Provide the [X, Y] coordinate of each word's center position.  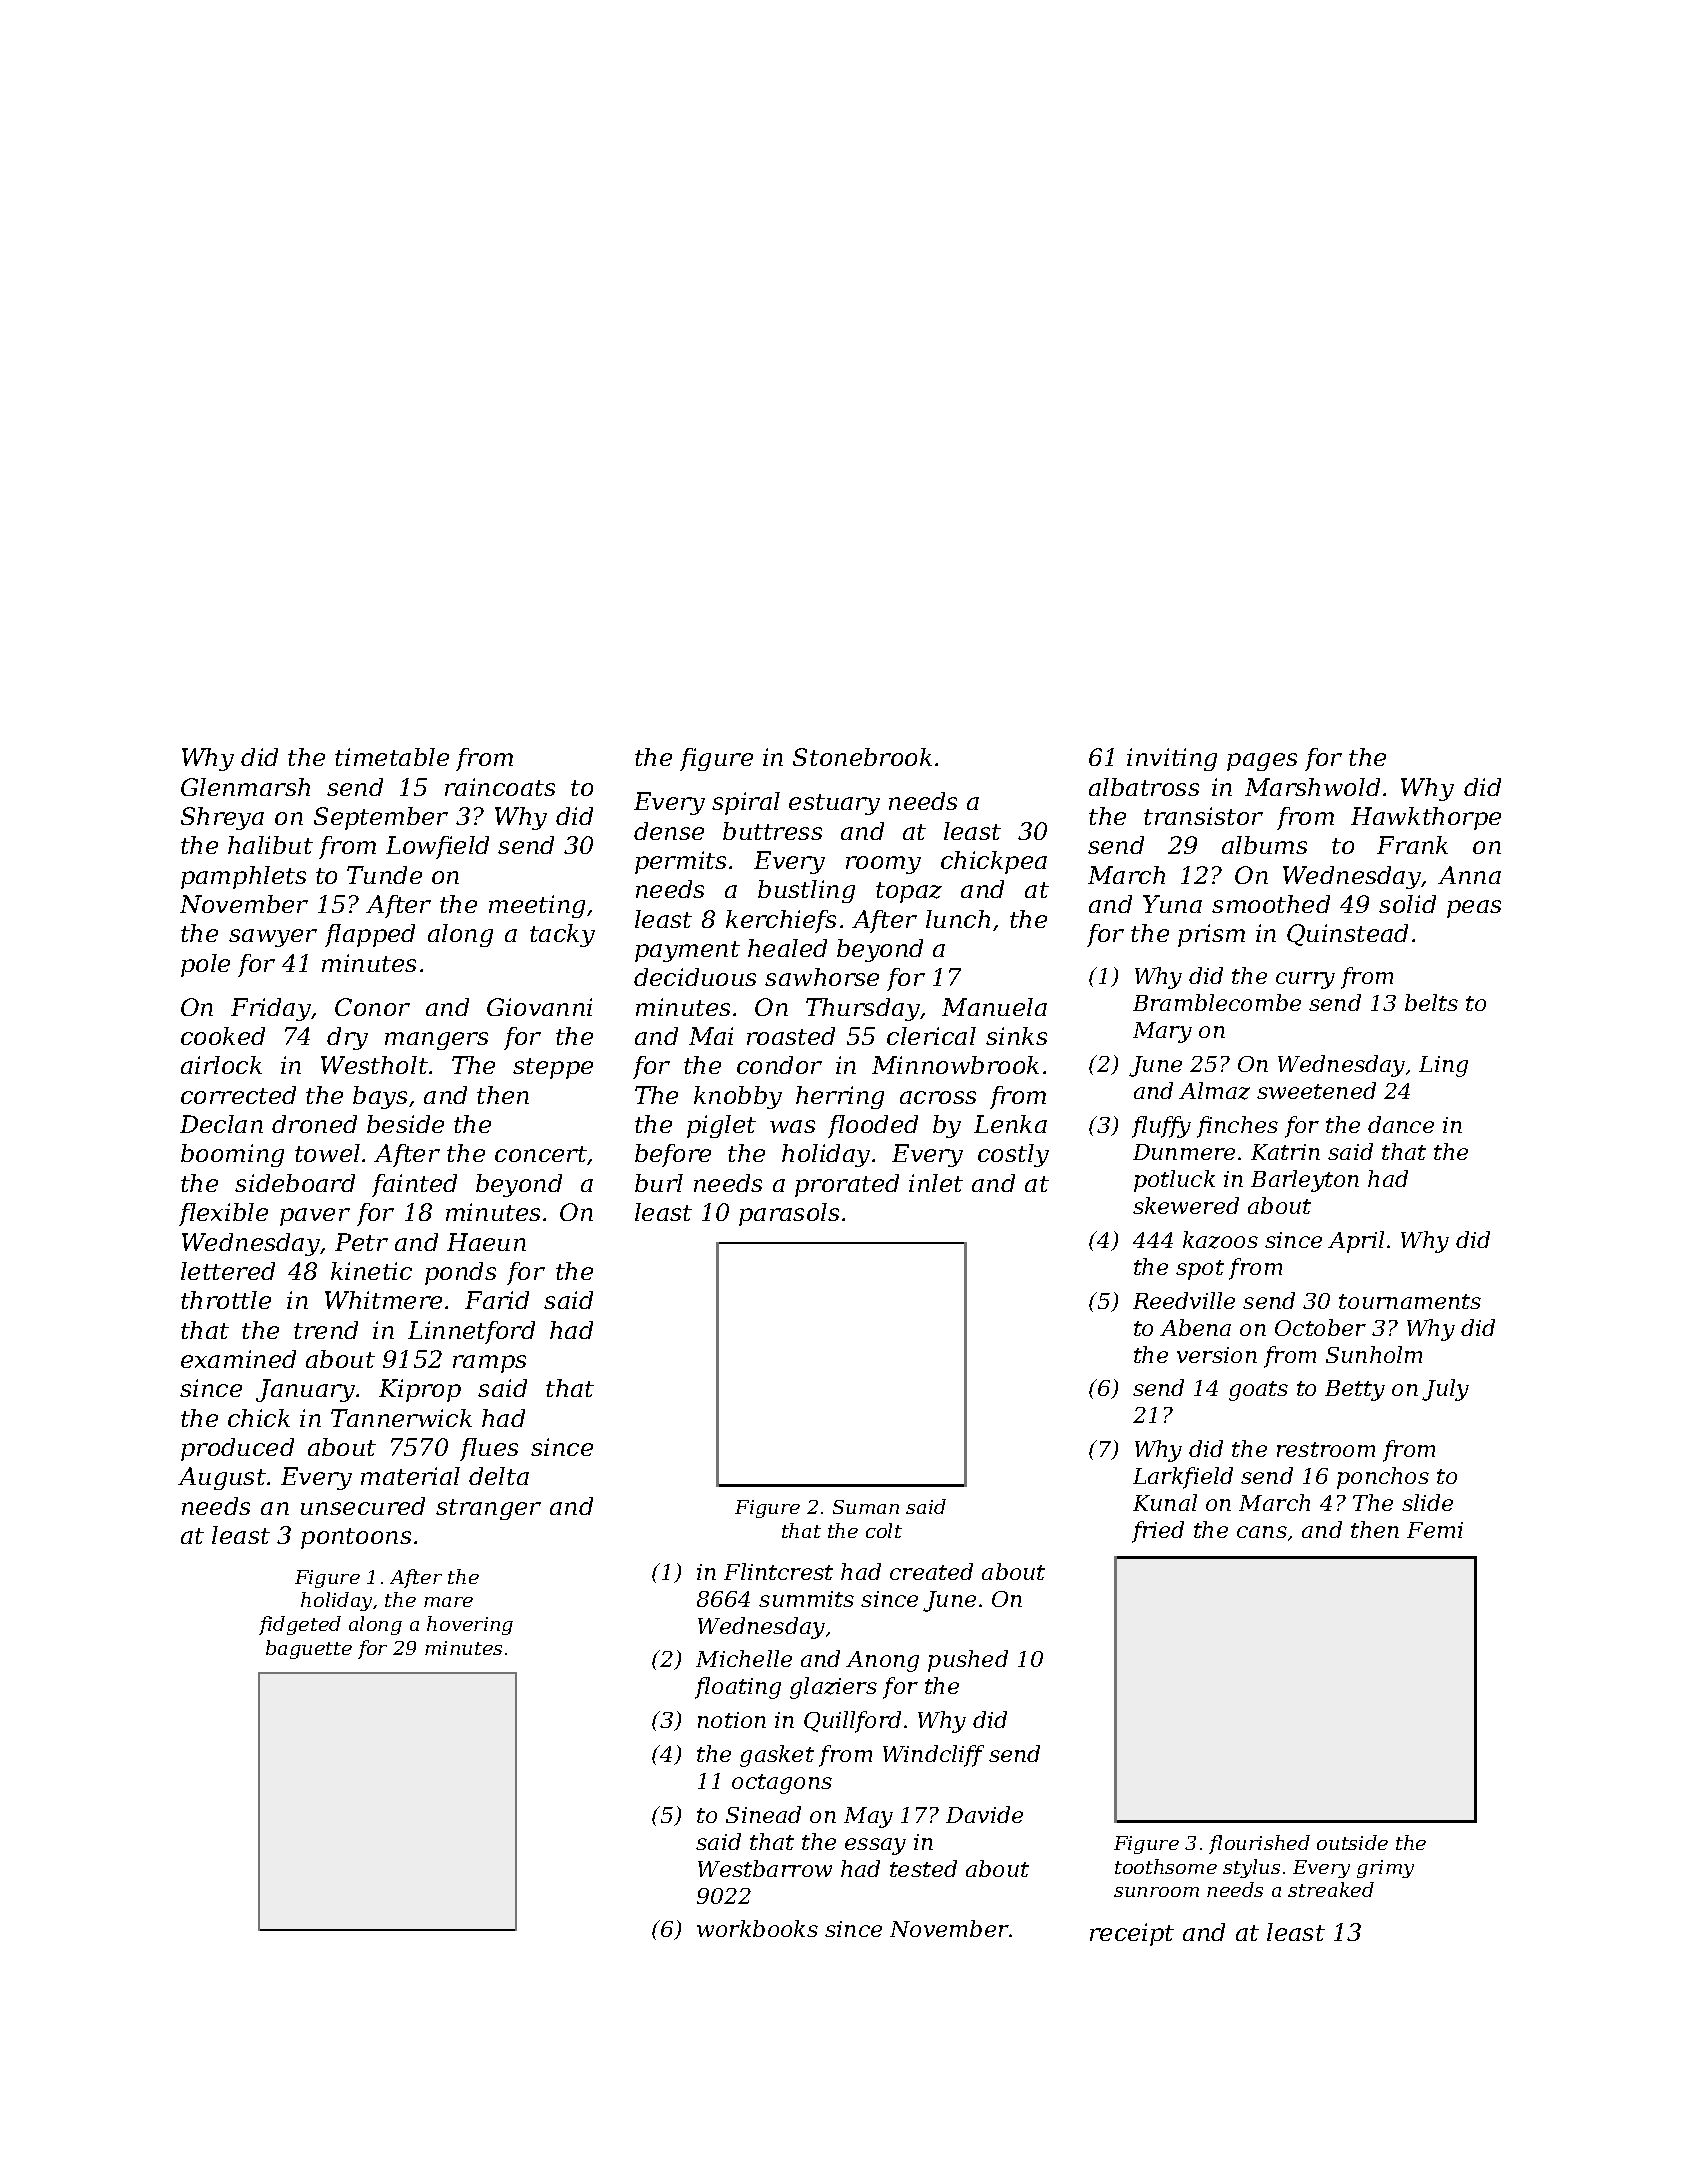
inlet [936, 1183]
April [1356, 1242]
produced [237, 1449]
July [1445, 1390]
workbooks [757, 1928]
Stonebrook [862, 757]
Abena [1195, 1327]
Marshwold [1312, 787]
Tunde [384, 875]
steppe [553, 1068]
